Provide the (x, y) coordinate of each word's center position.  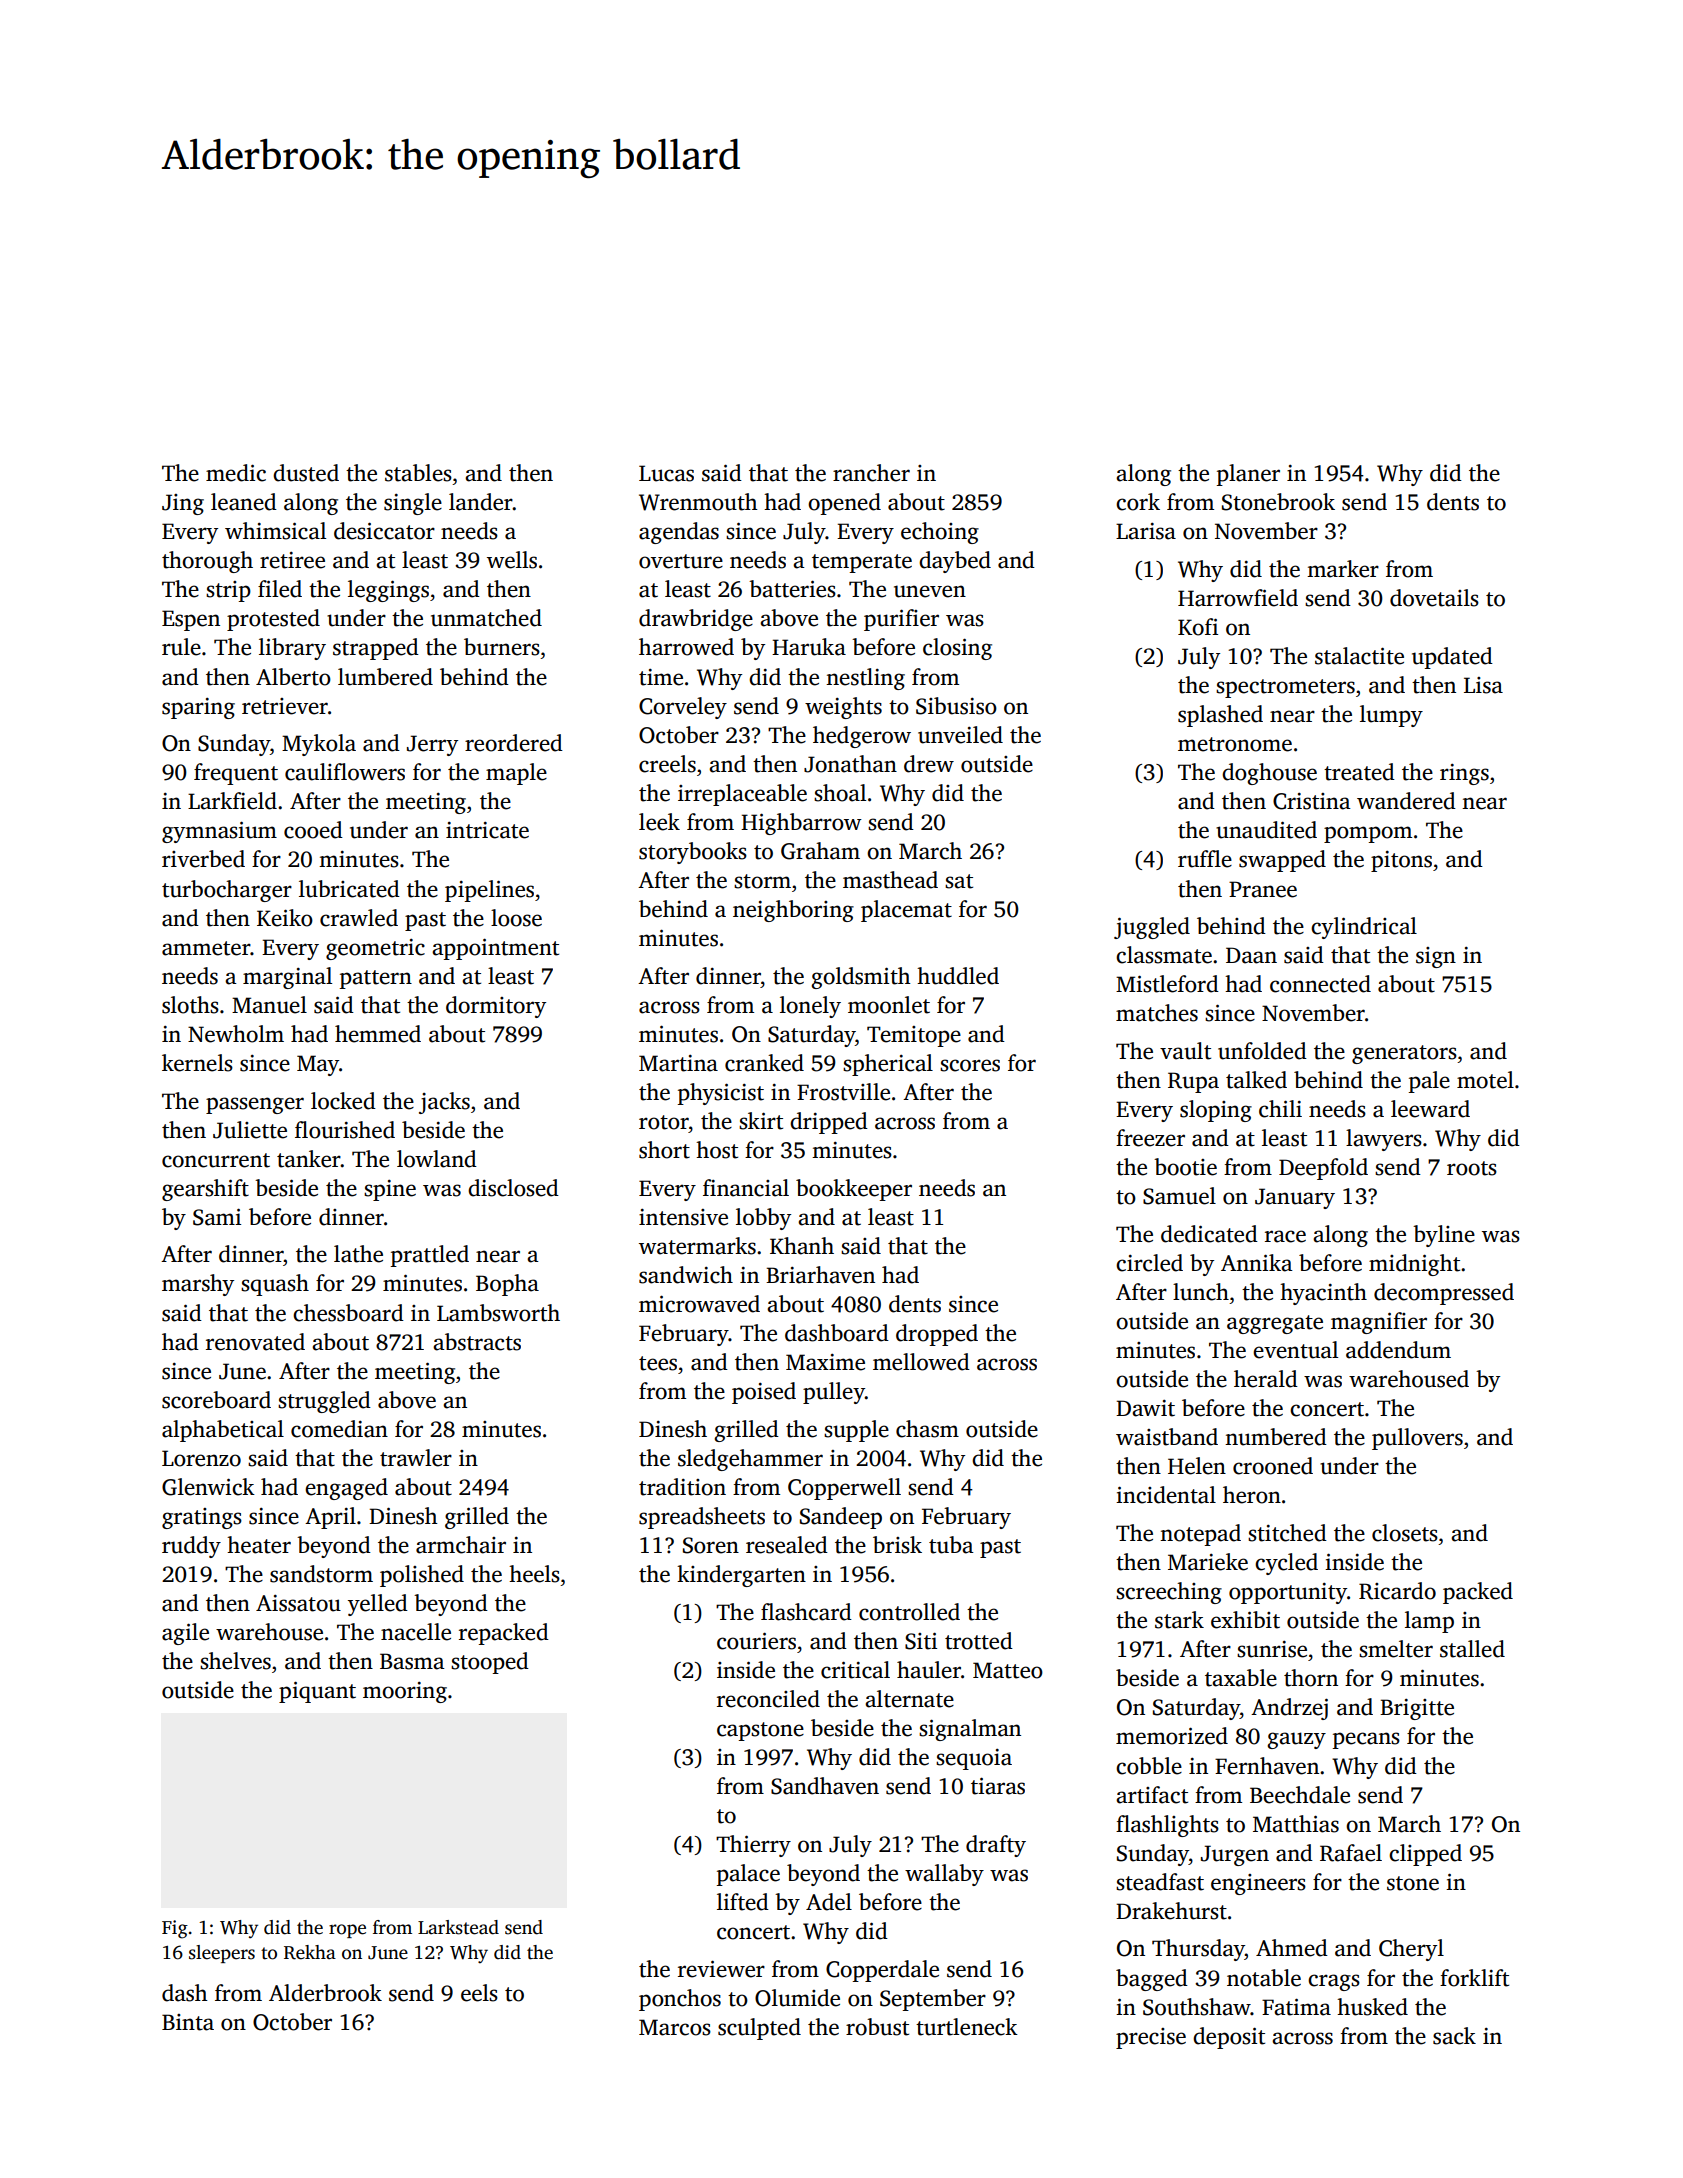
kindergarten (741, 1576)
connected (1320, 984)
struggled (324, 1402)
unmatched (486, 618)
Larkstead (458, 1927)
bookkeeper (854, 1190)
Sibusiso (956, 706)
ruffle (1205, 859)
